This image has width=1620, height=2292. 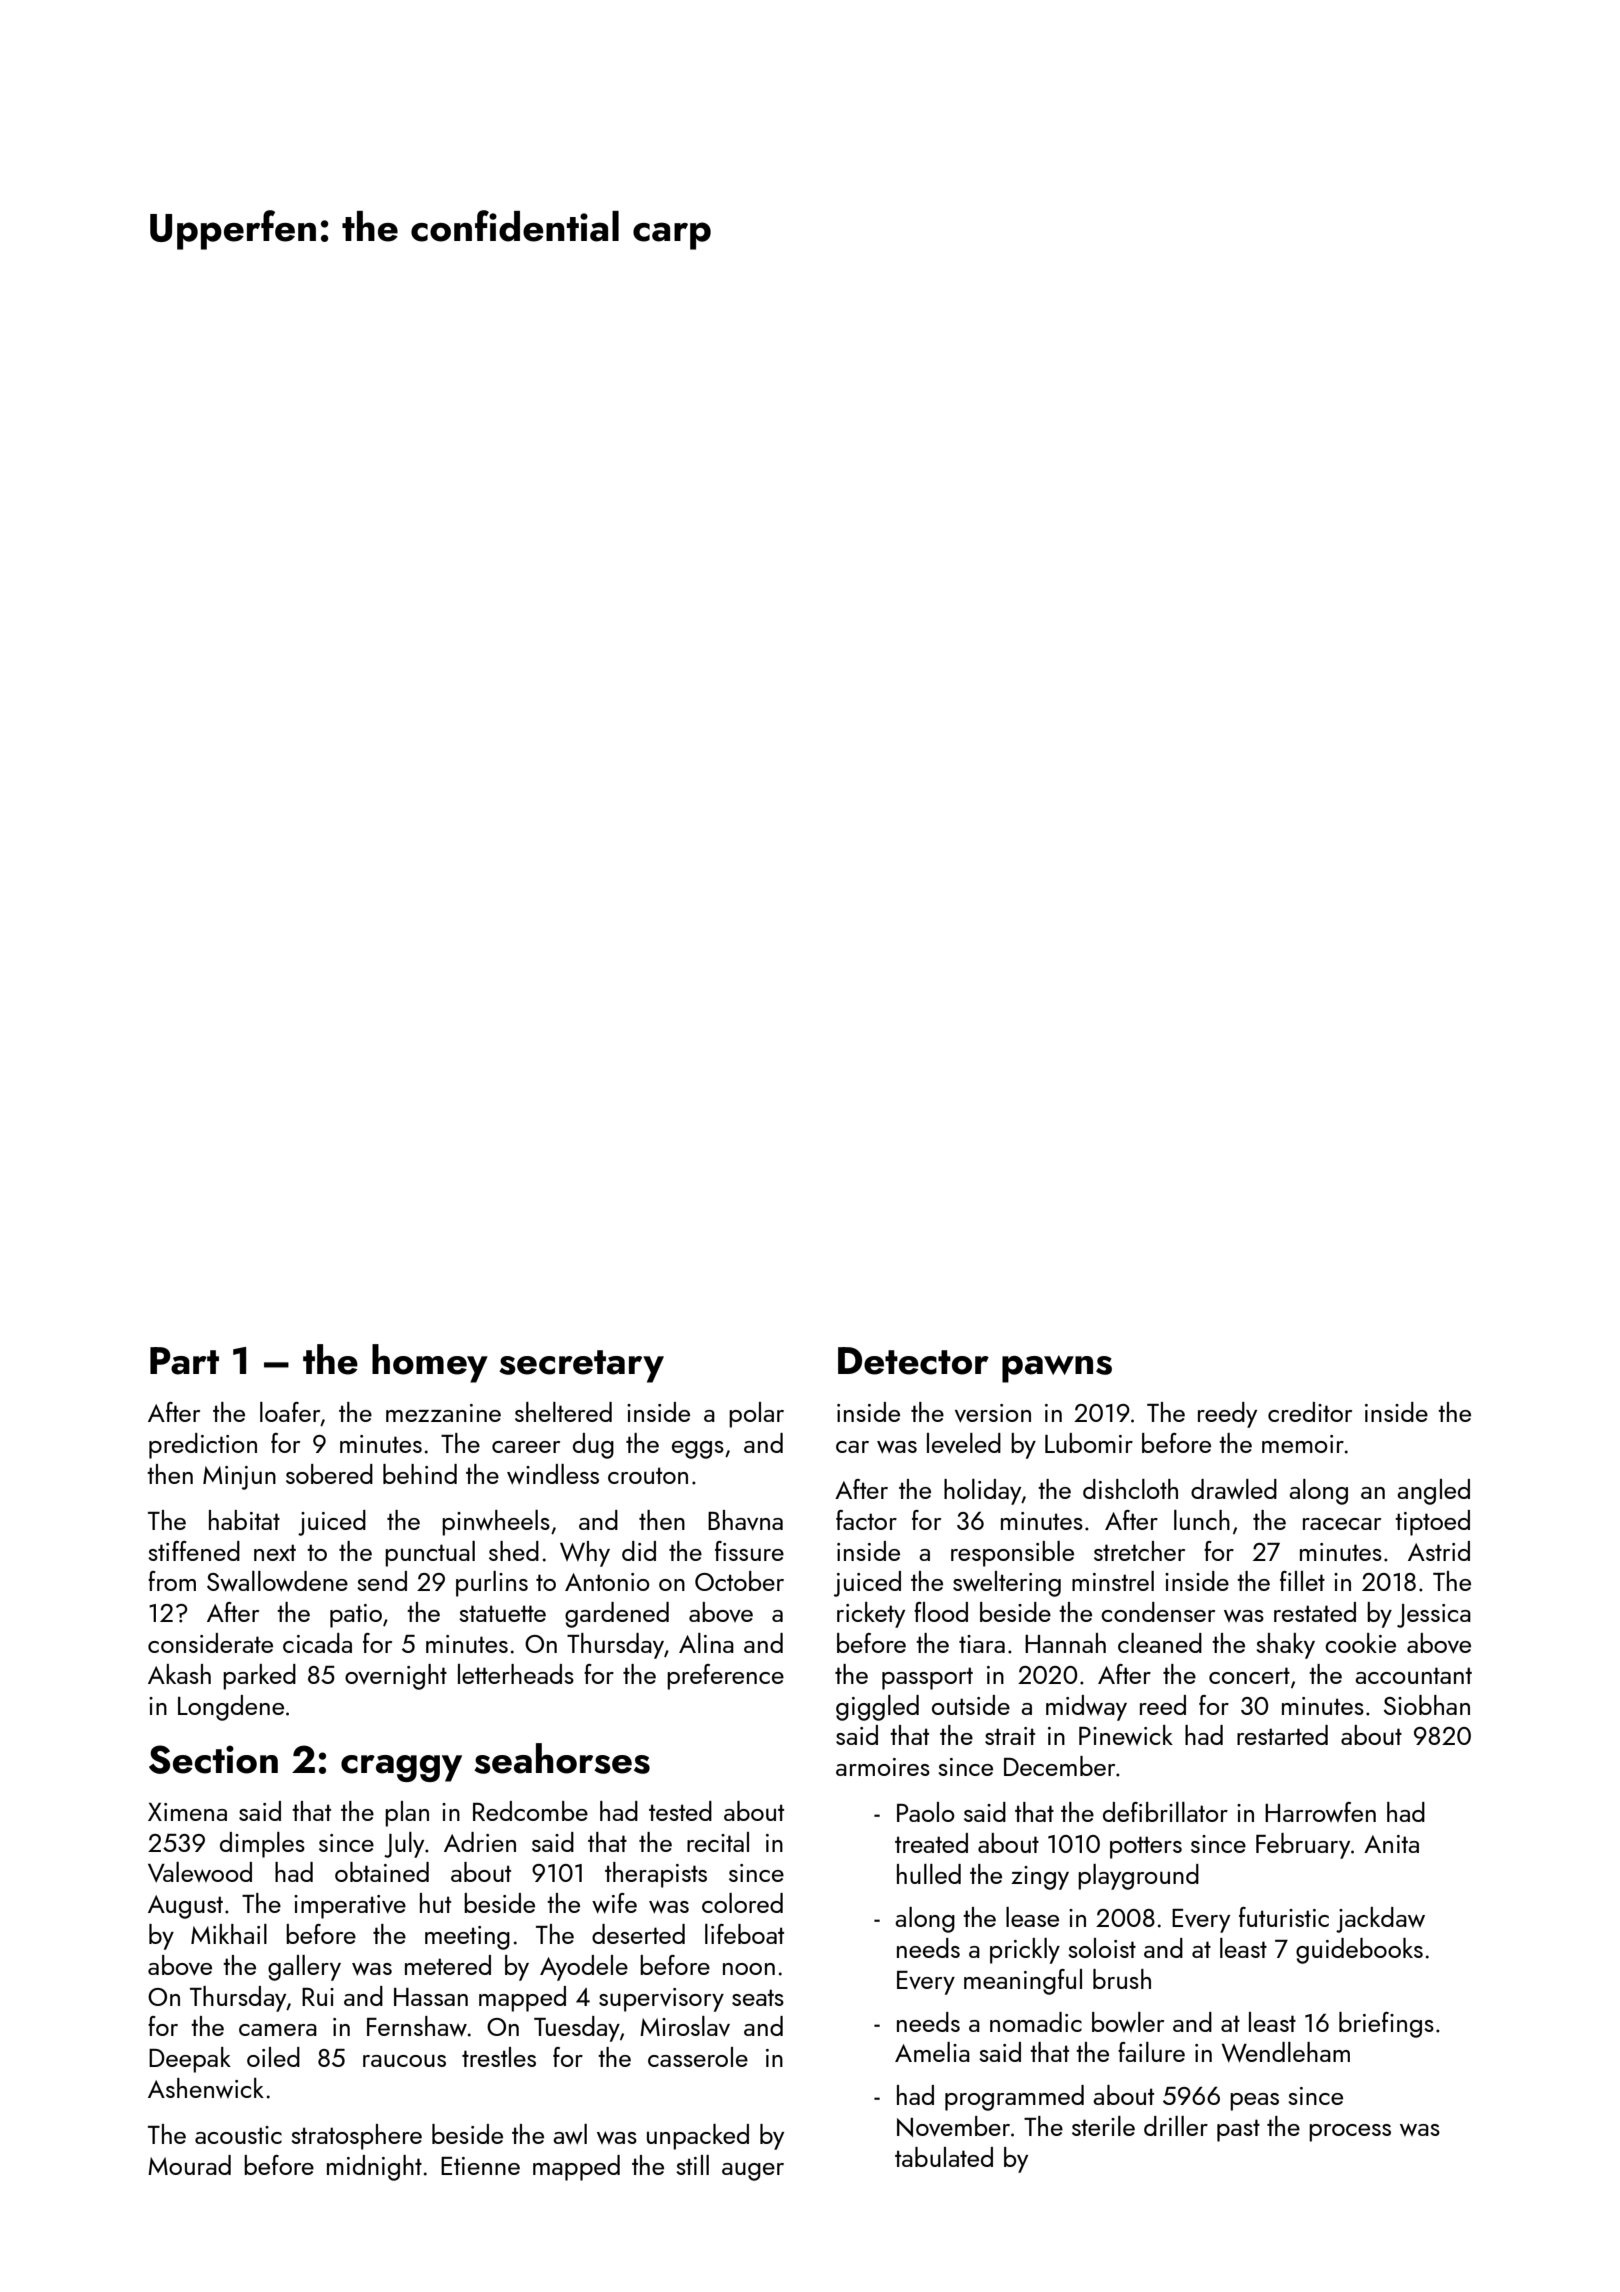 I want to click on homey, so click(x=430, y=1363).
